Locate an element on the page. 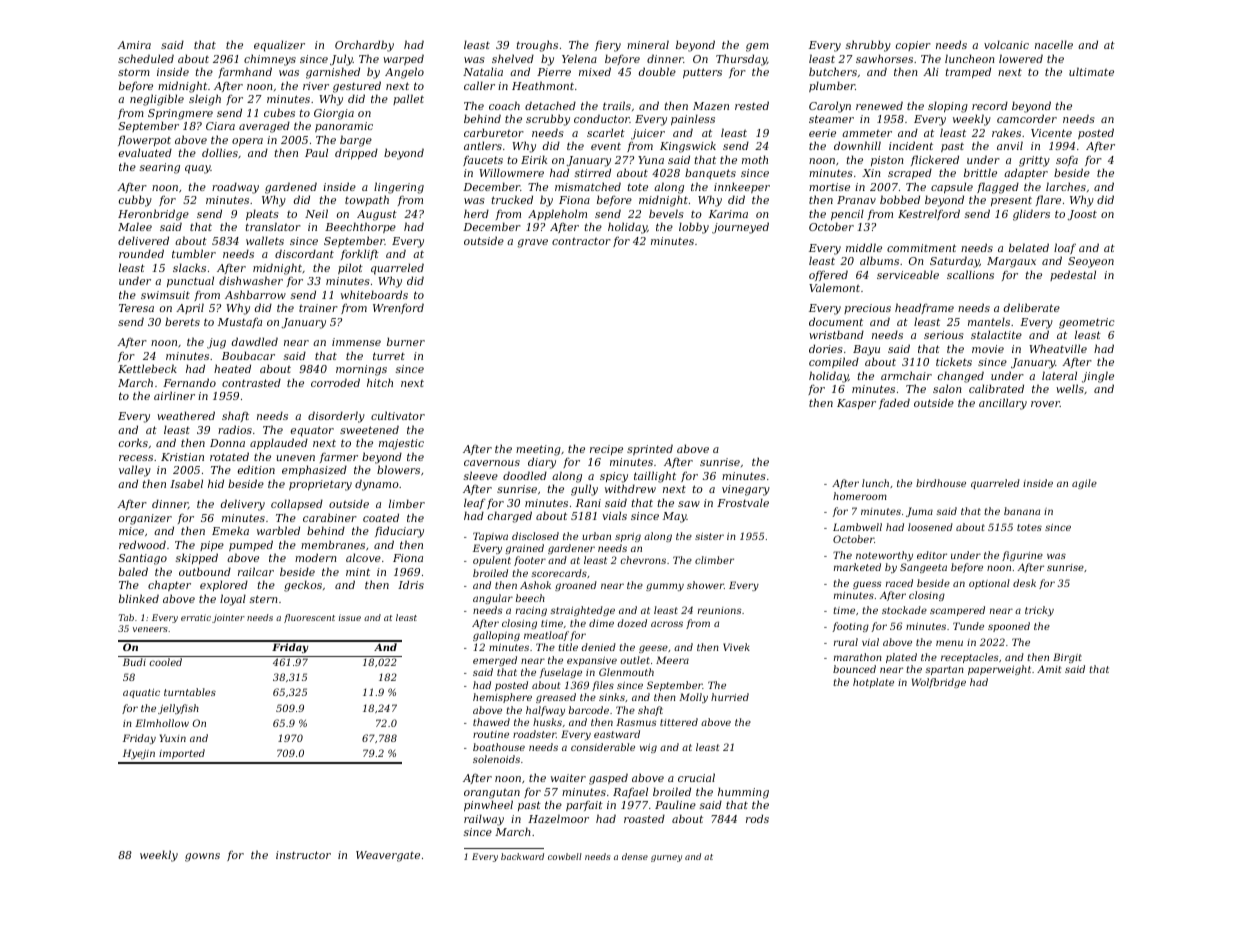  baled is located at coordinates (133, 571).
